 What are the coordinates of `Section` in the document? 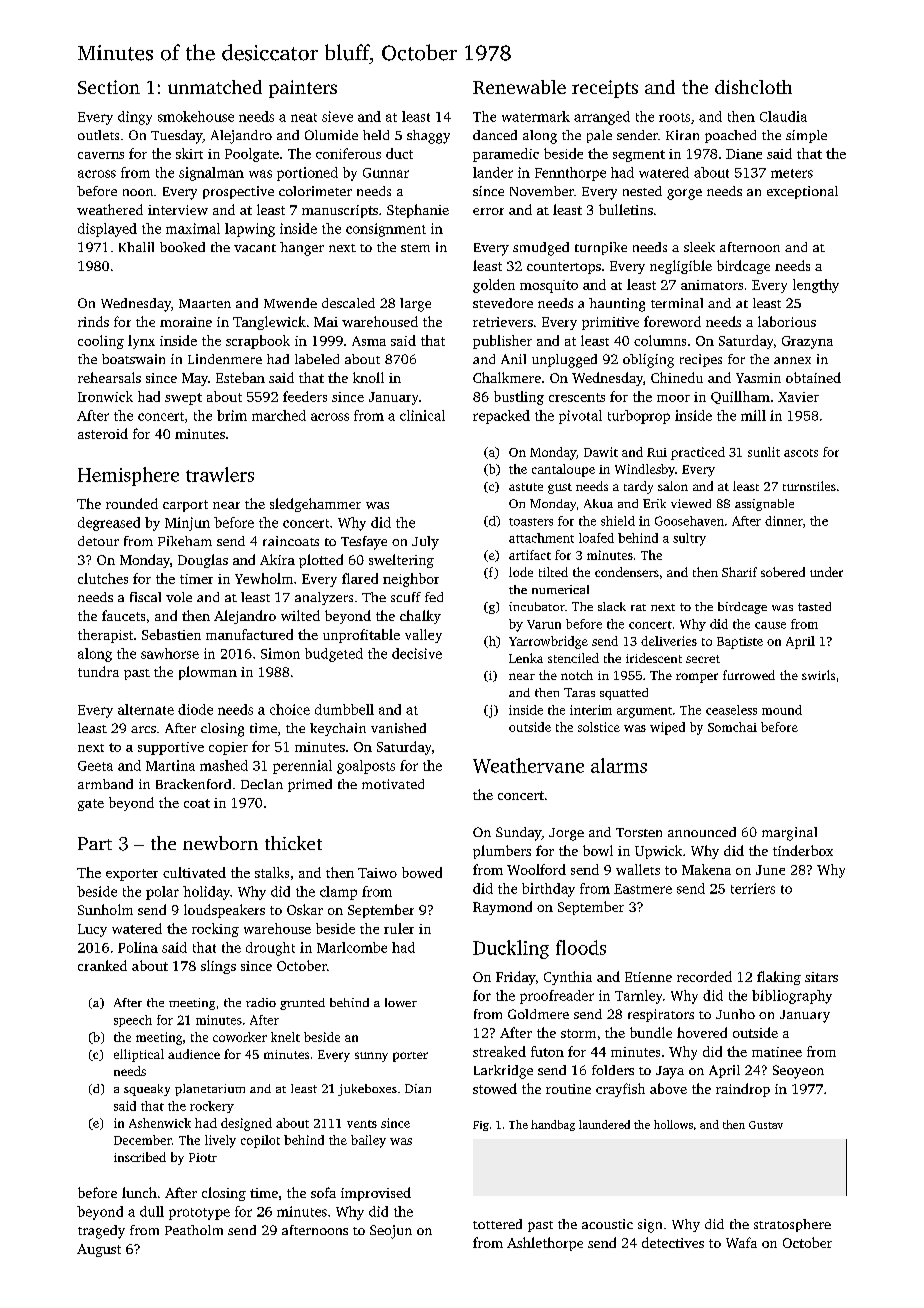 It's located at (109, 87).
